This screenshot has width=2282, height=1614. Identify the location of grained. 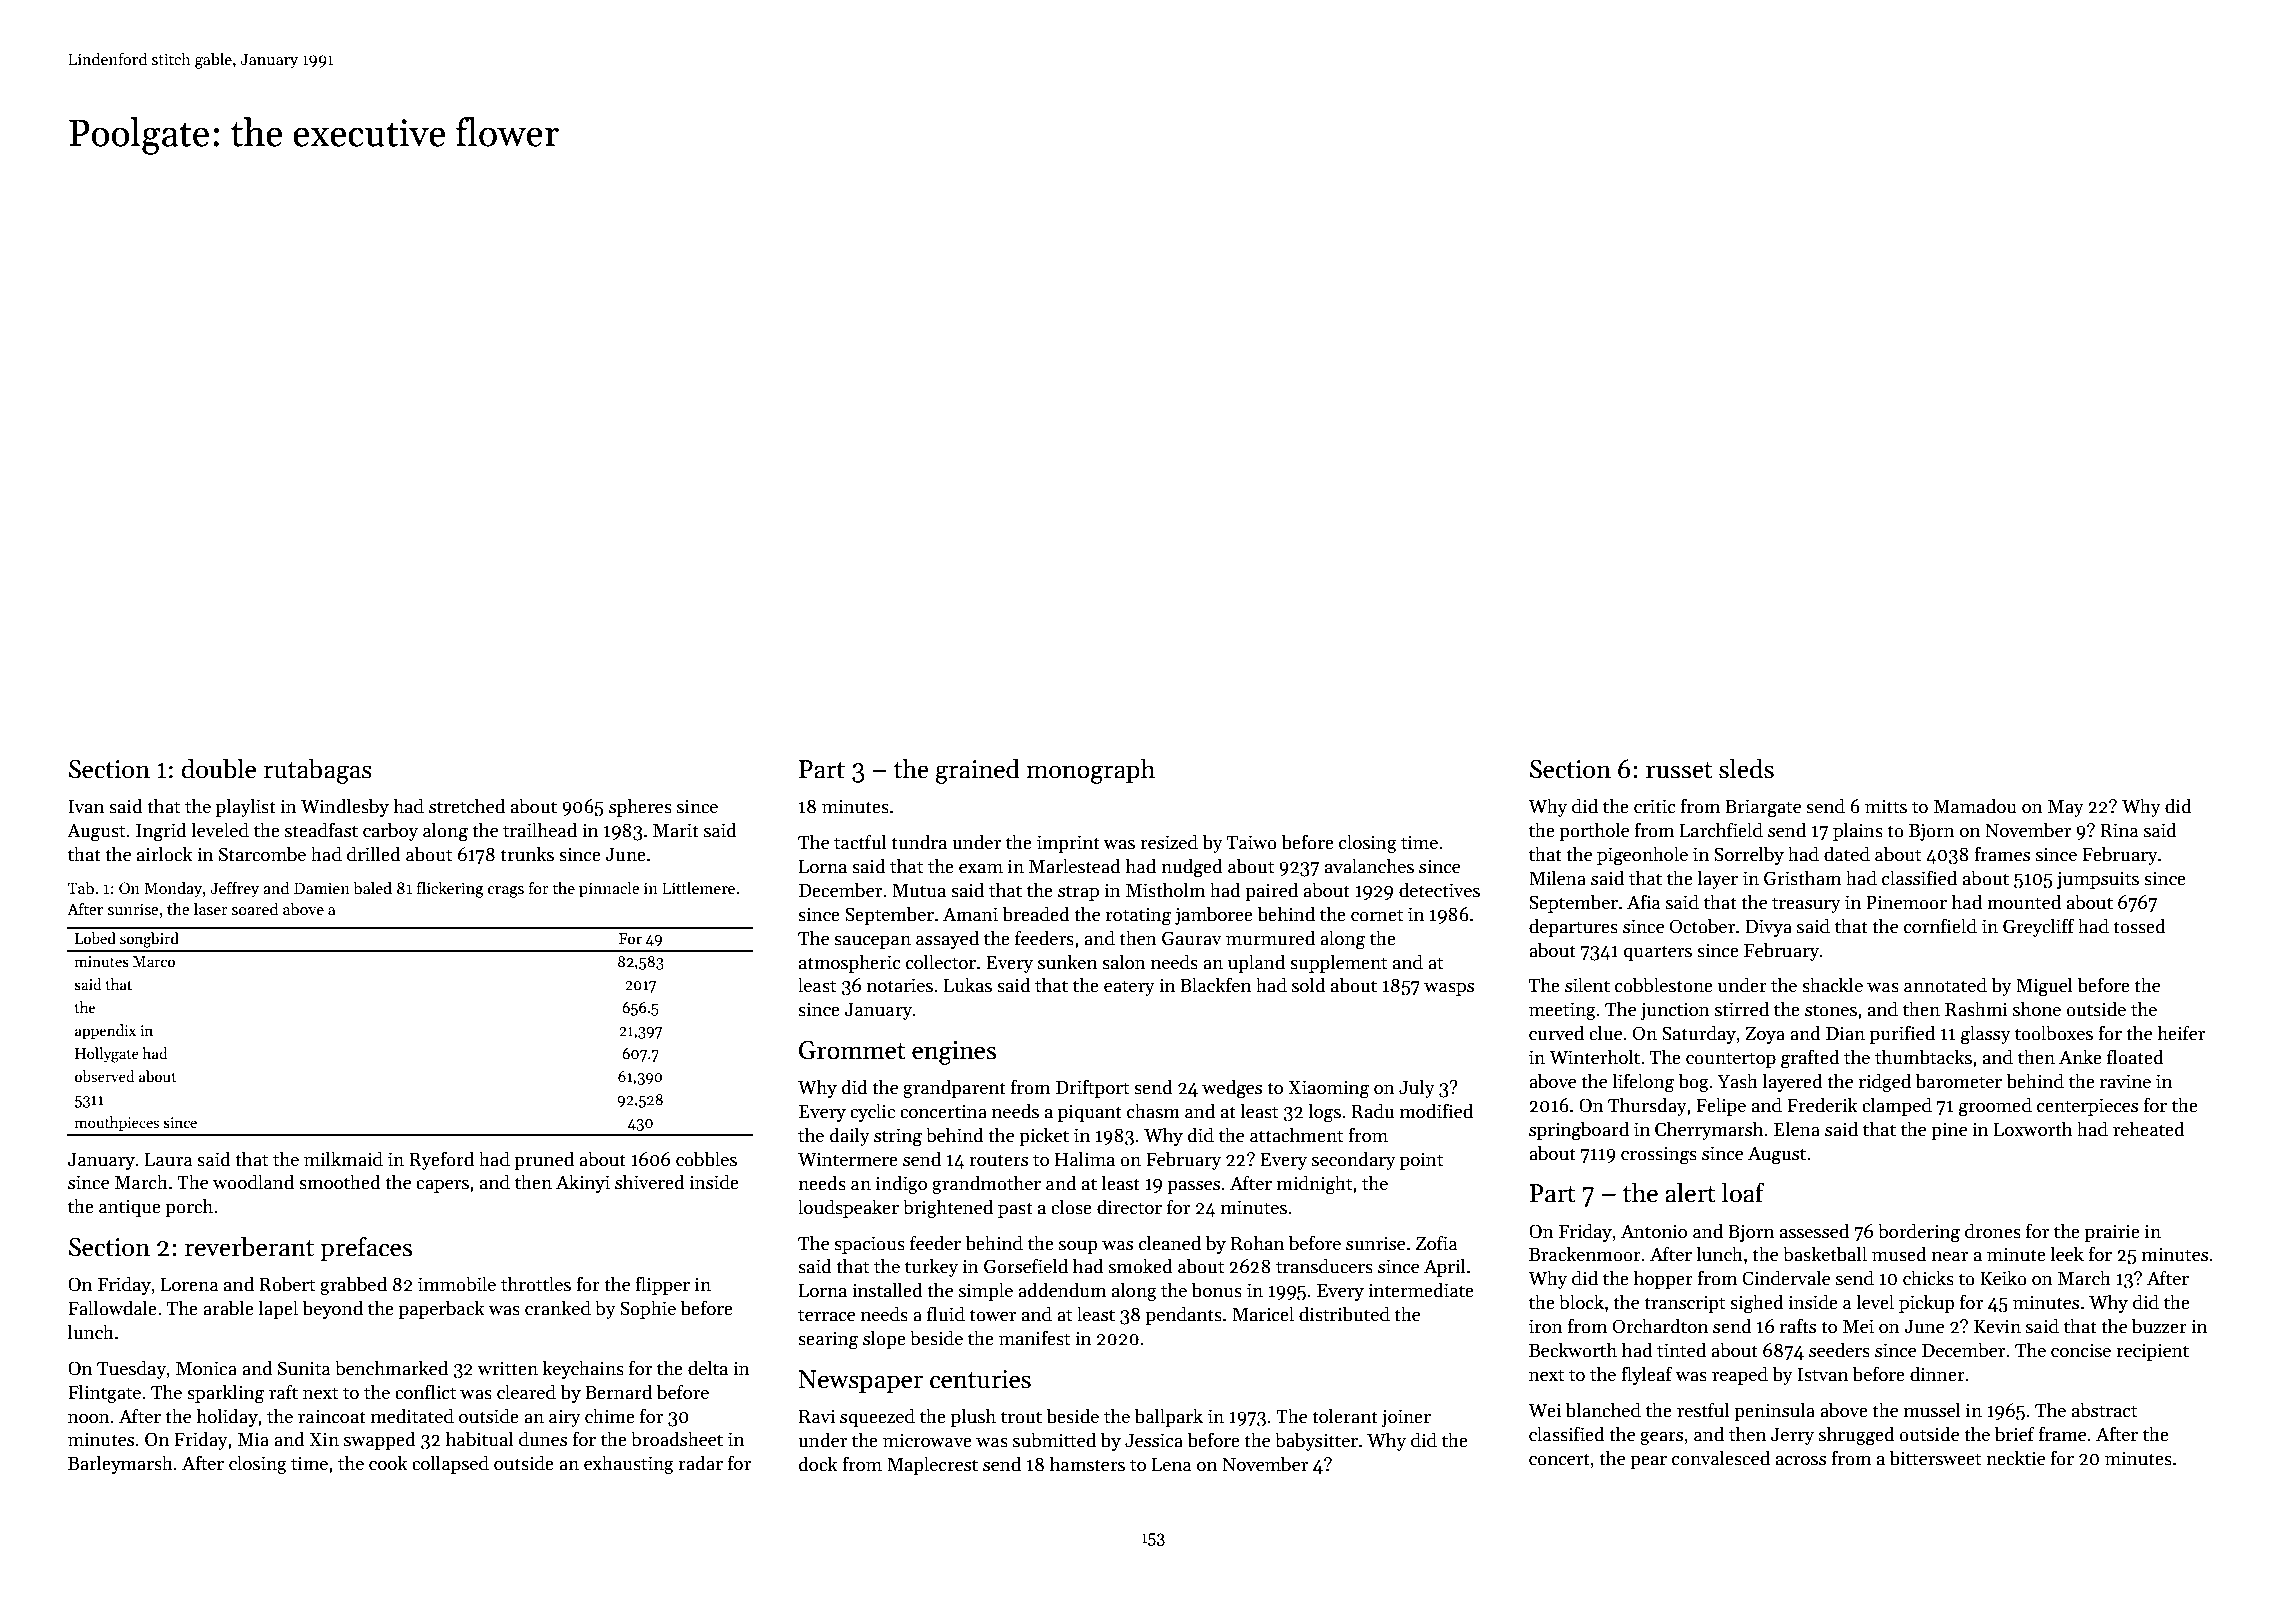
(977, 771).
